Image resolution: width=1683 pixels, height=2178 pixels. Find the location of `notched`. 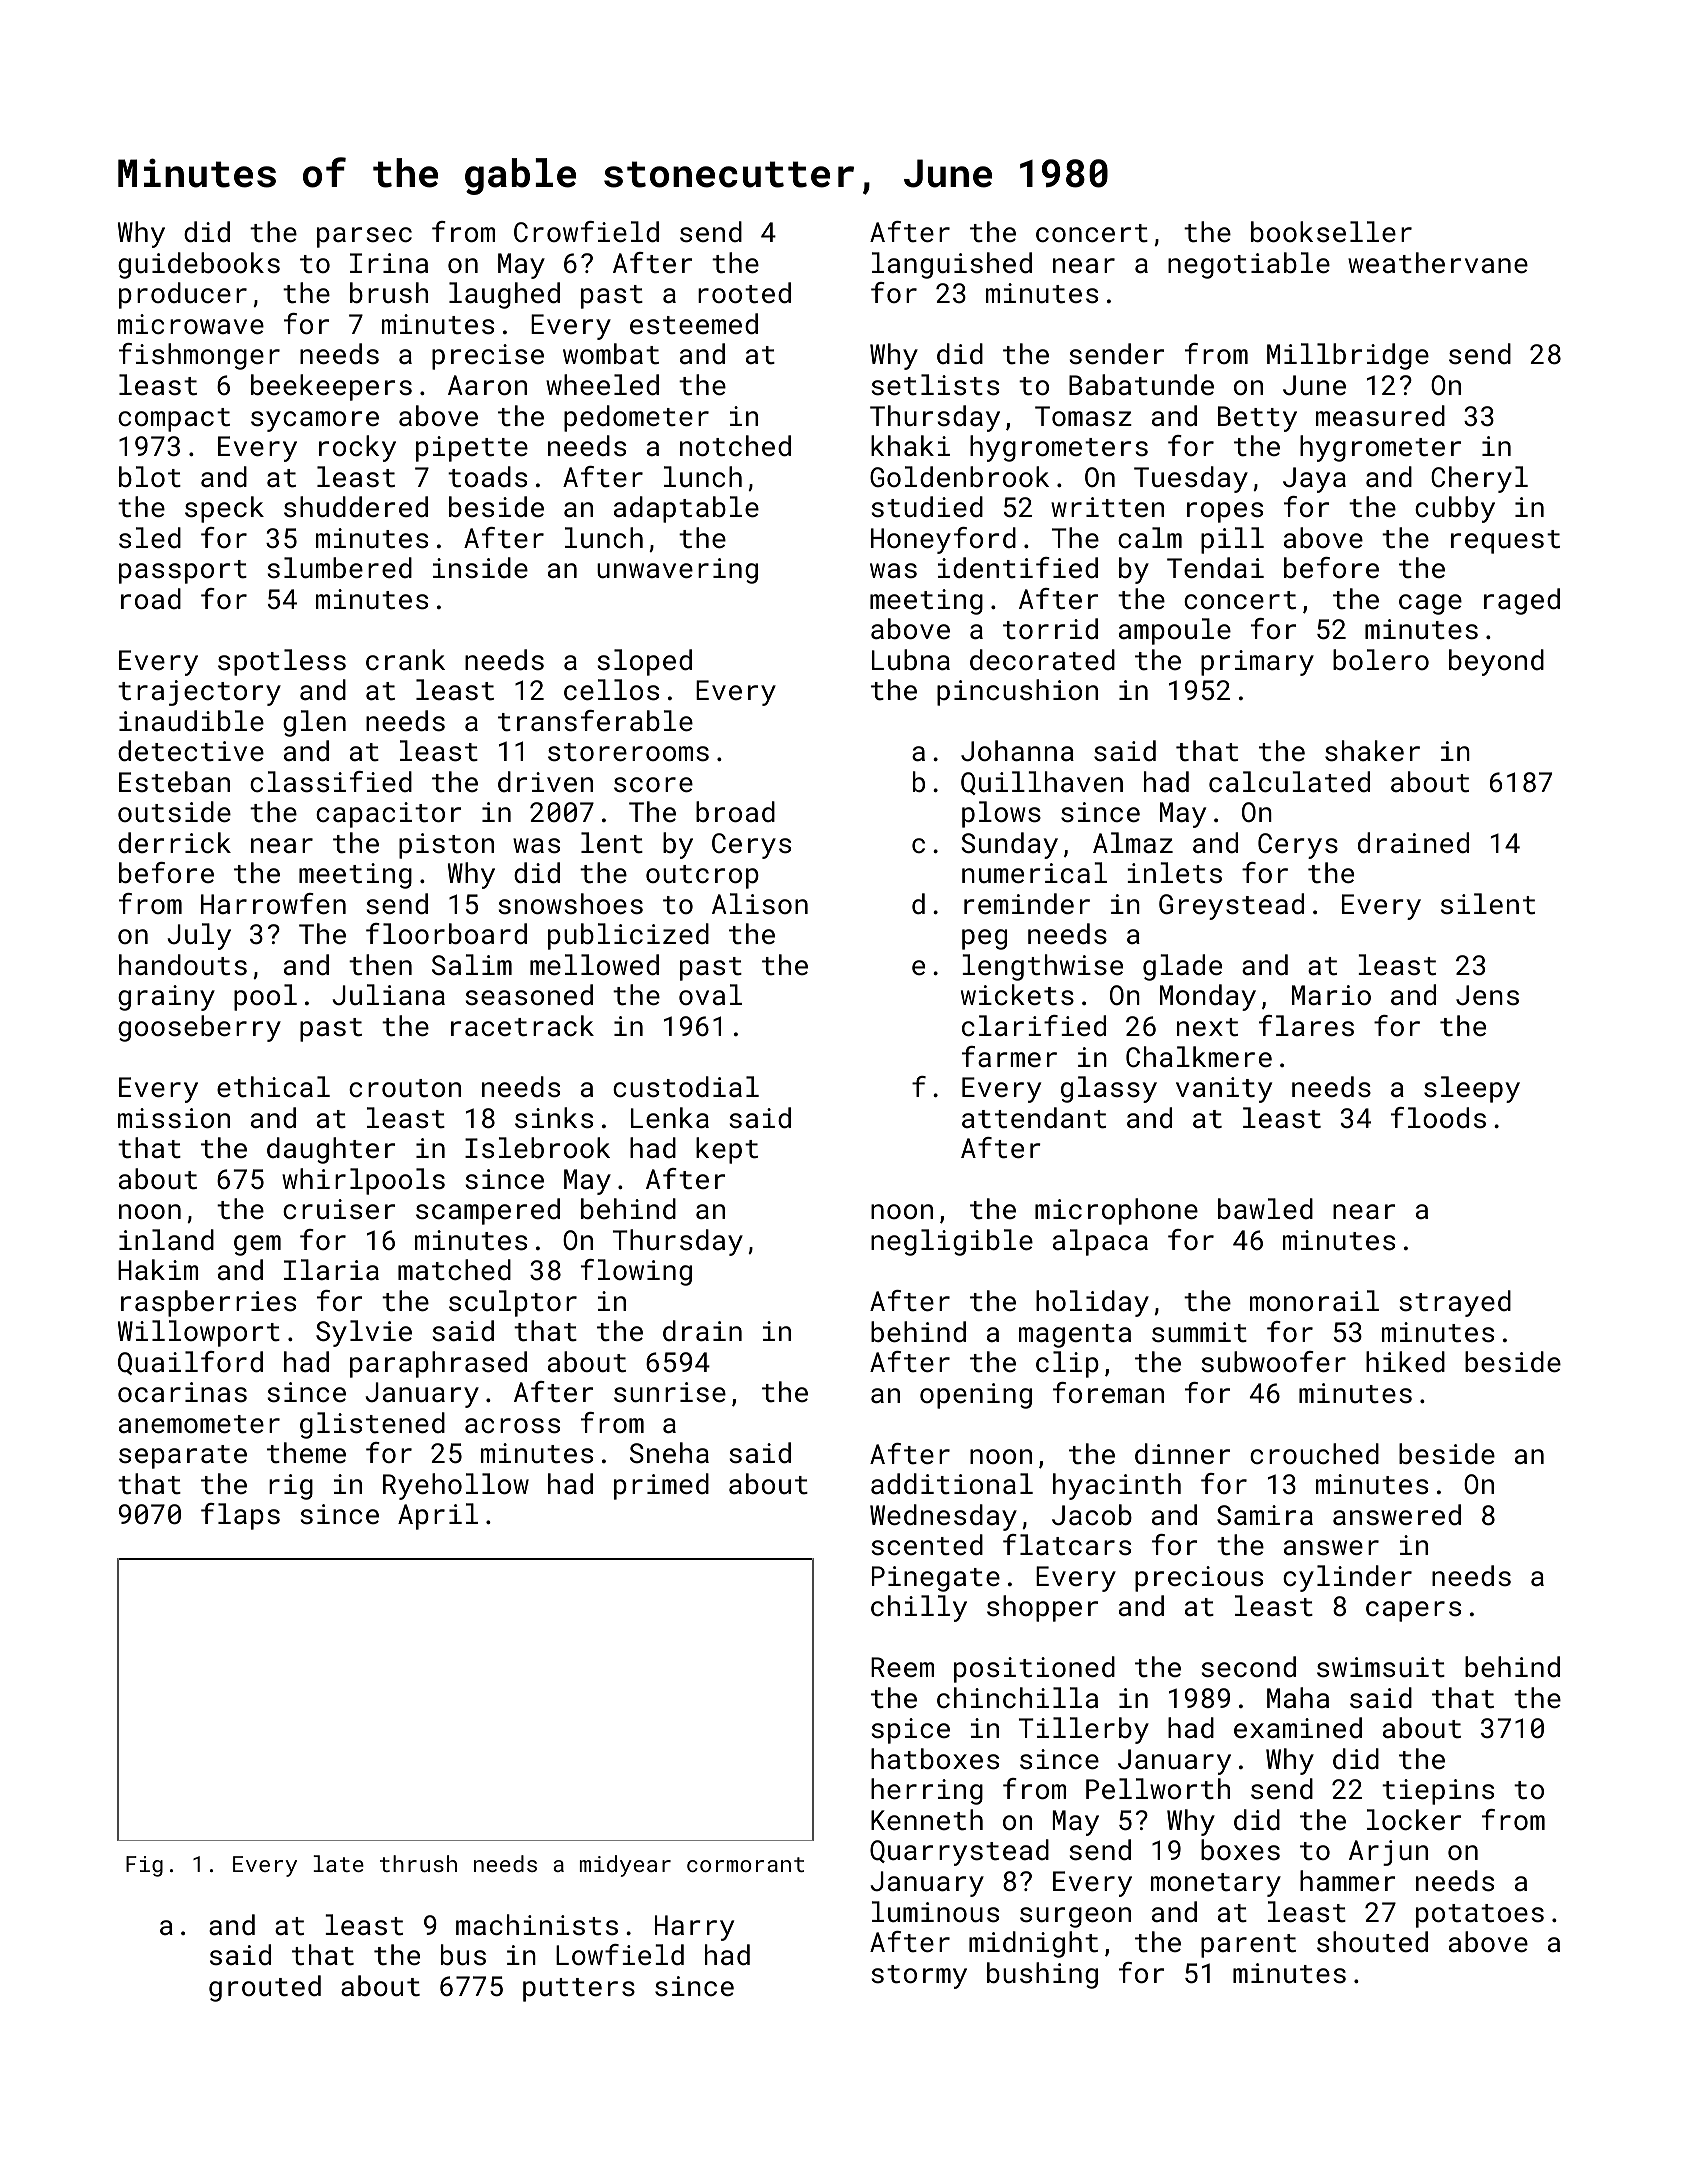

notched is located at coordinates (735, 446).
